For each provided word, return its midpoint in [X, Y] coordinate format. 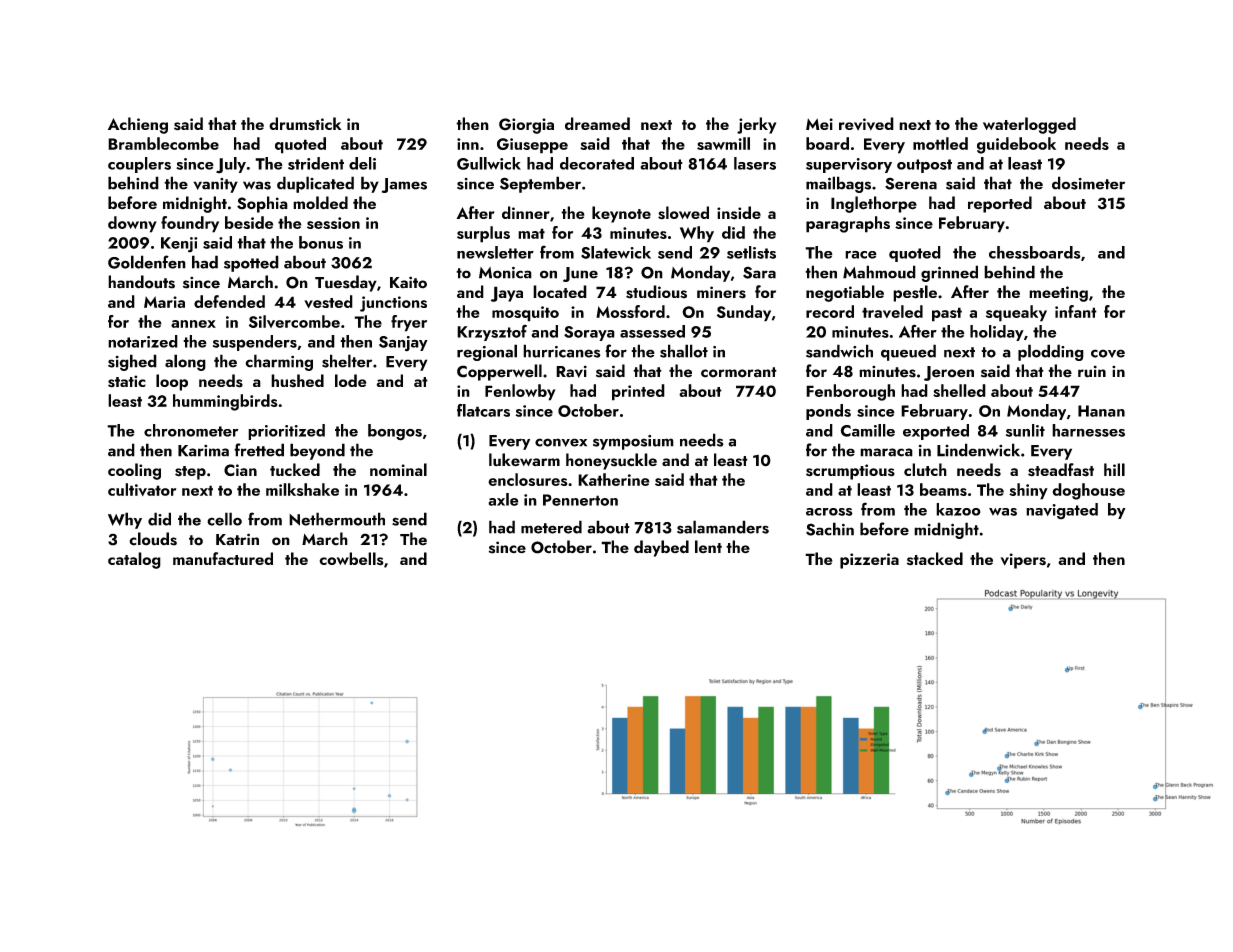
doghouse [1089, 491]
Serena [911, 183]
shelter [347, 361]
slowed [683, 213]
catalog [134, 560]
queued [908, 352]
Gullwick [489, 163]
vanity [215, 185]
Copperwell [499, 372]
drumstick [305, 124]
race [861, 254]
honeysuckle [611, 461]
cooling [134, 471]
